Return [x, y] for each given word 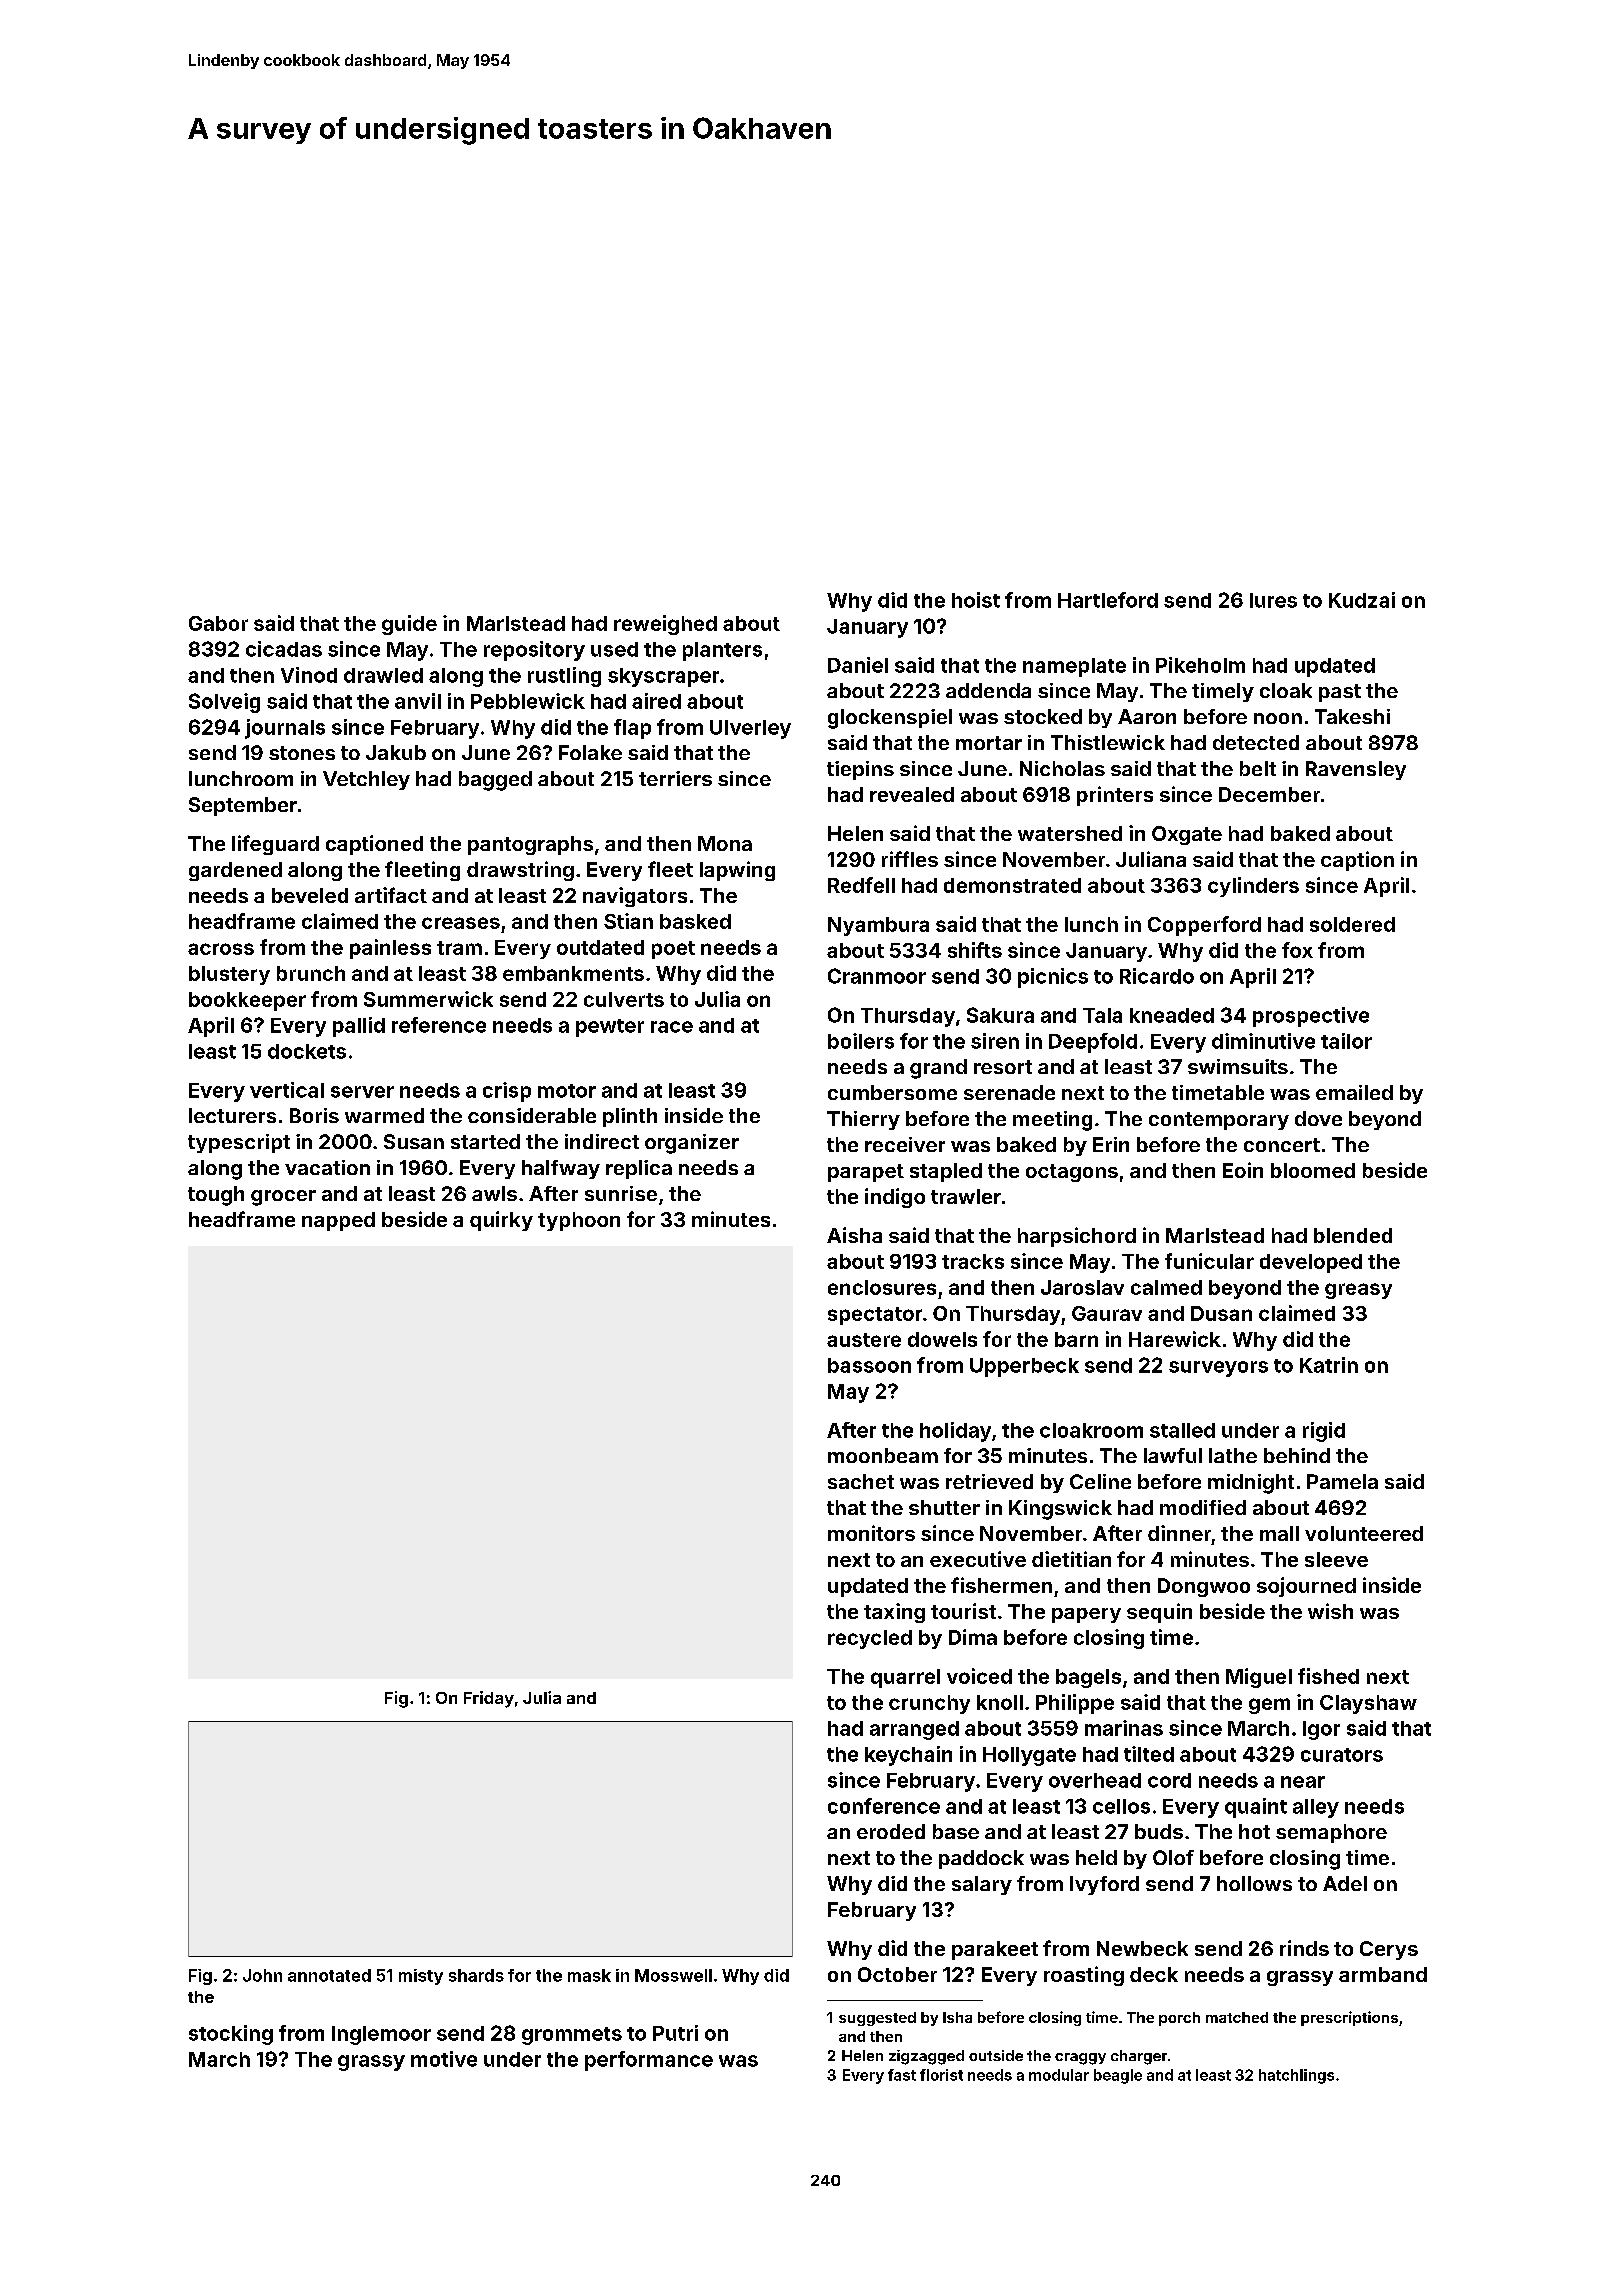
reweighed [665, 625]
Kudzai [1362, 600]
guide [409, 625]
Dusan [1221, 1313]
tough [216, 1196]
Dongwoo [1204, 1587]
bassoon [869, 1365]
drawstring [520, 871]
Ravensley [1356, 770]
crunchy [929, 1704]
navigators [635, 897]
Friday [489, 1699]
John [262, 1975]
